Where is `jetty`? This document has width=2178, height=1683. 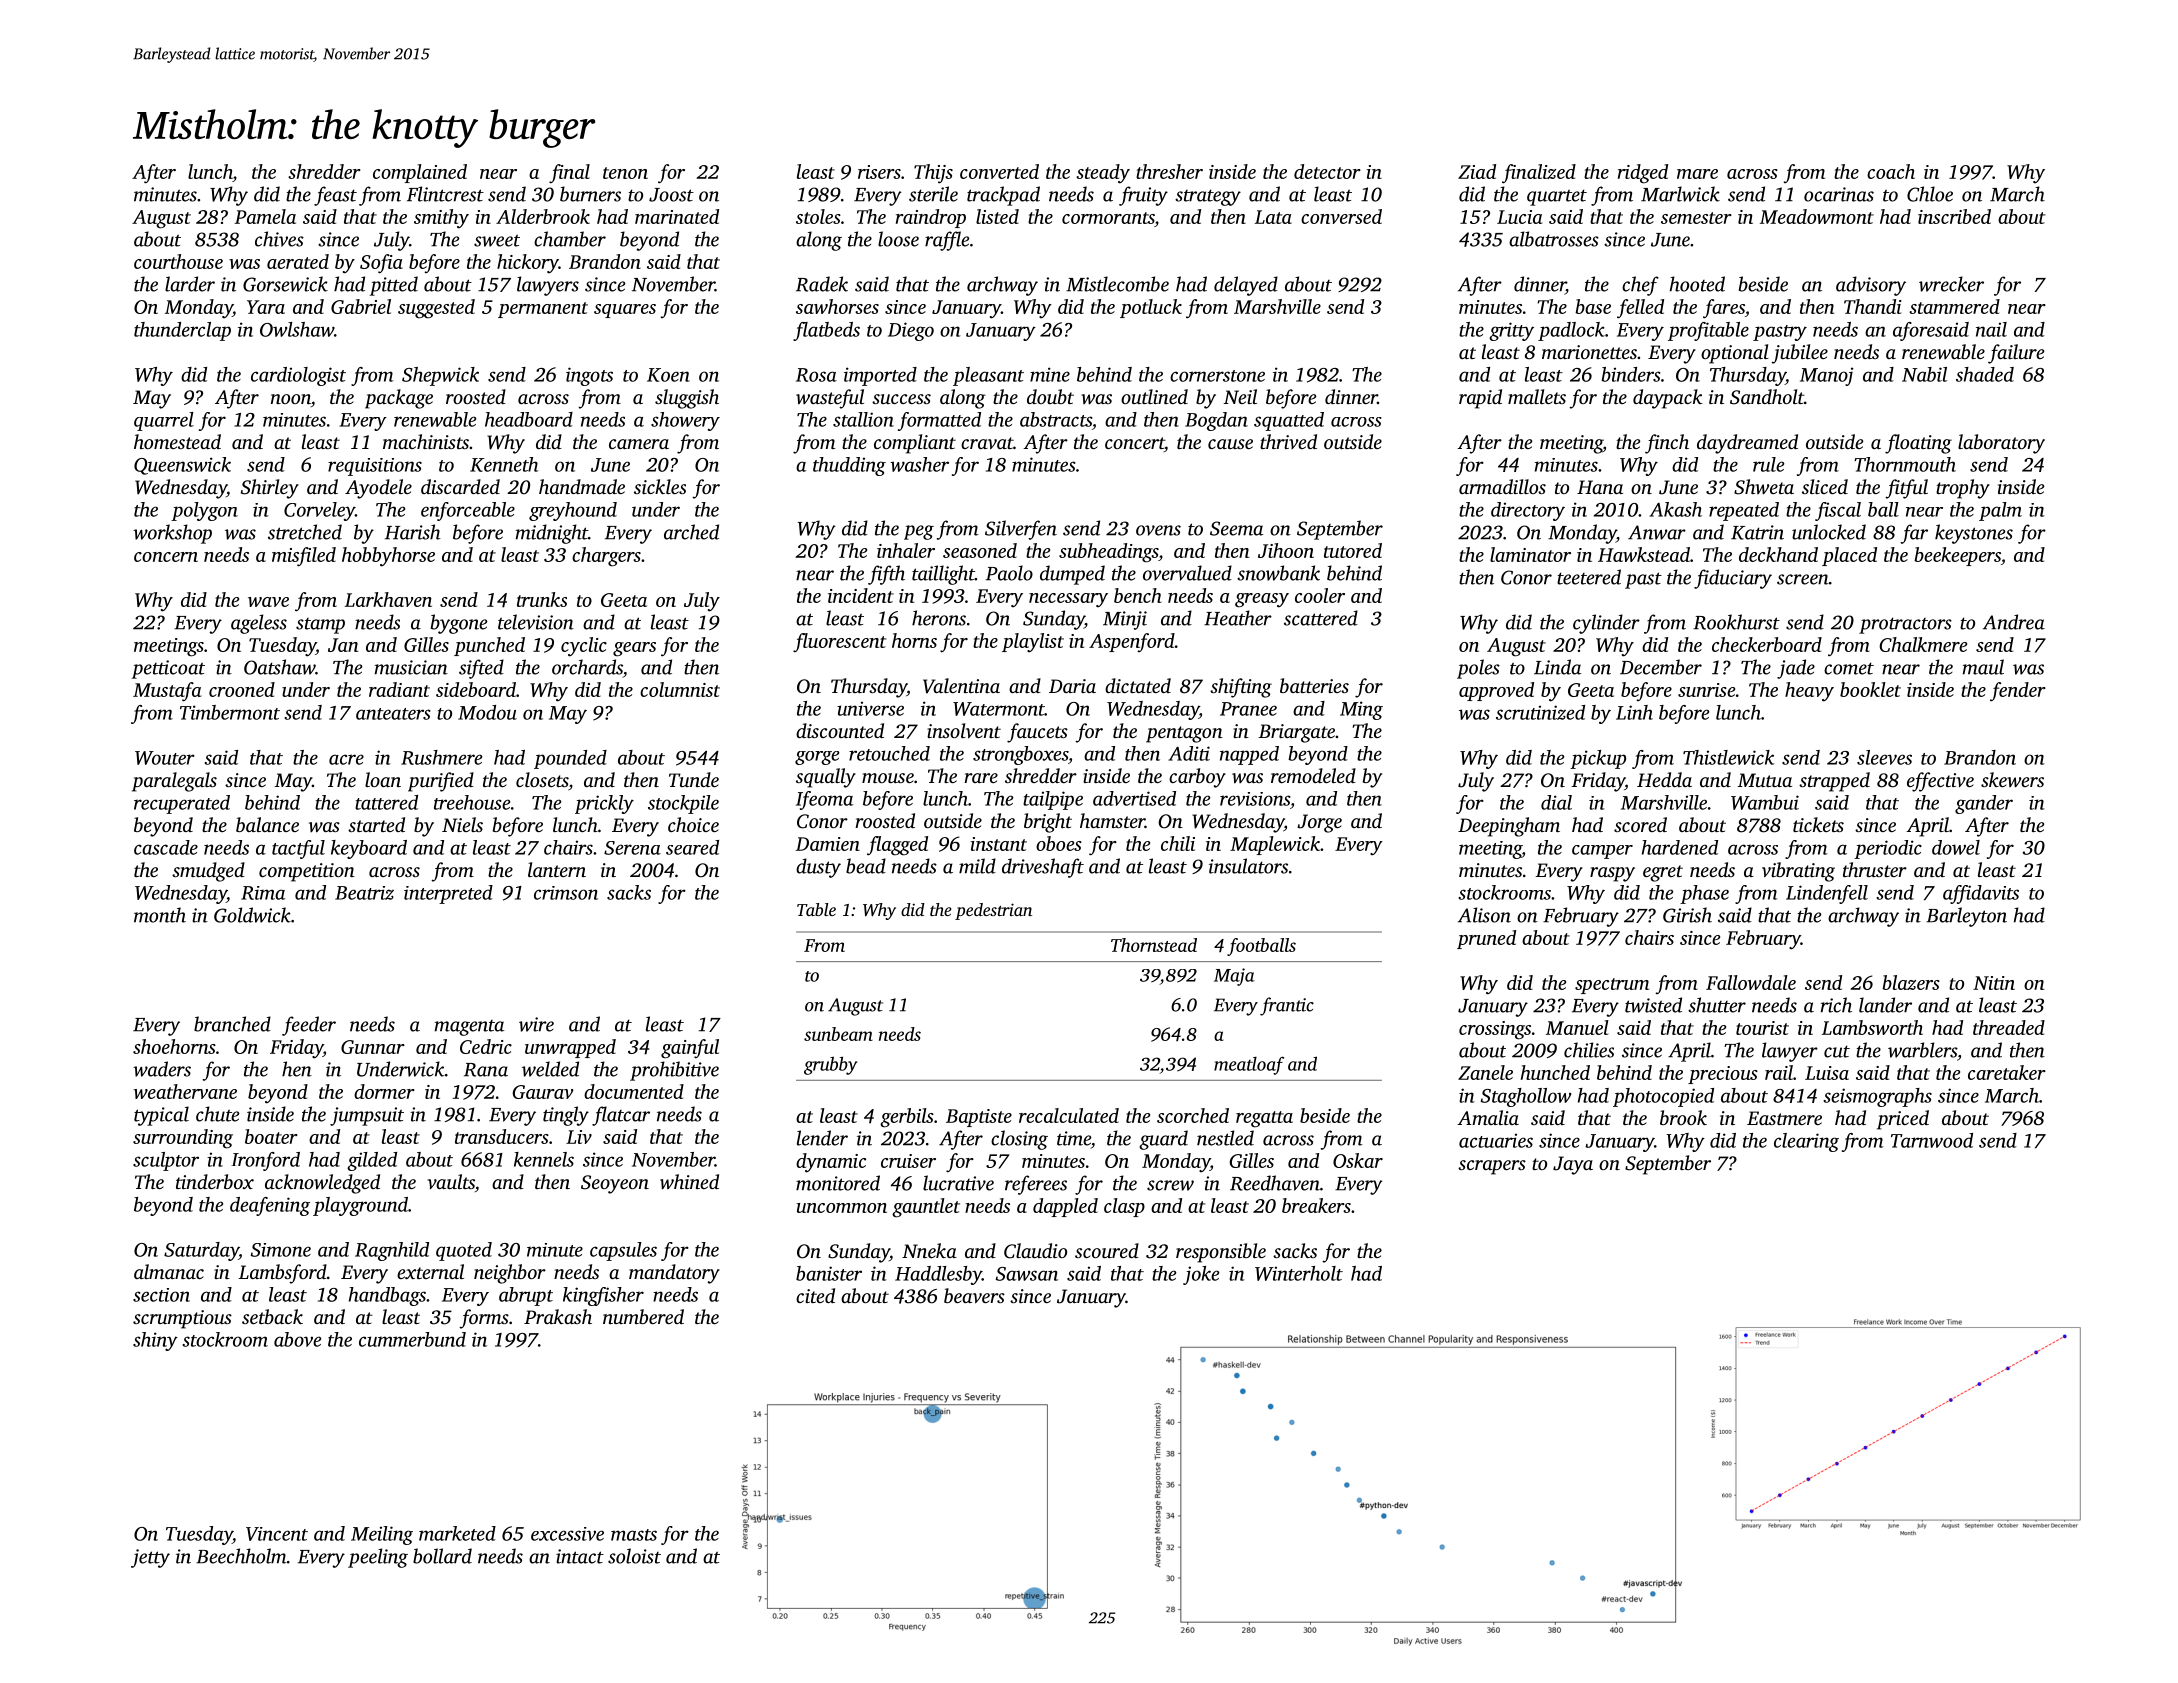
jetty is located at coordinates (150, 1558).
